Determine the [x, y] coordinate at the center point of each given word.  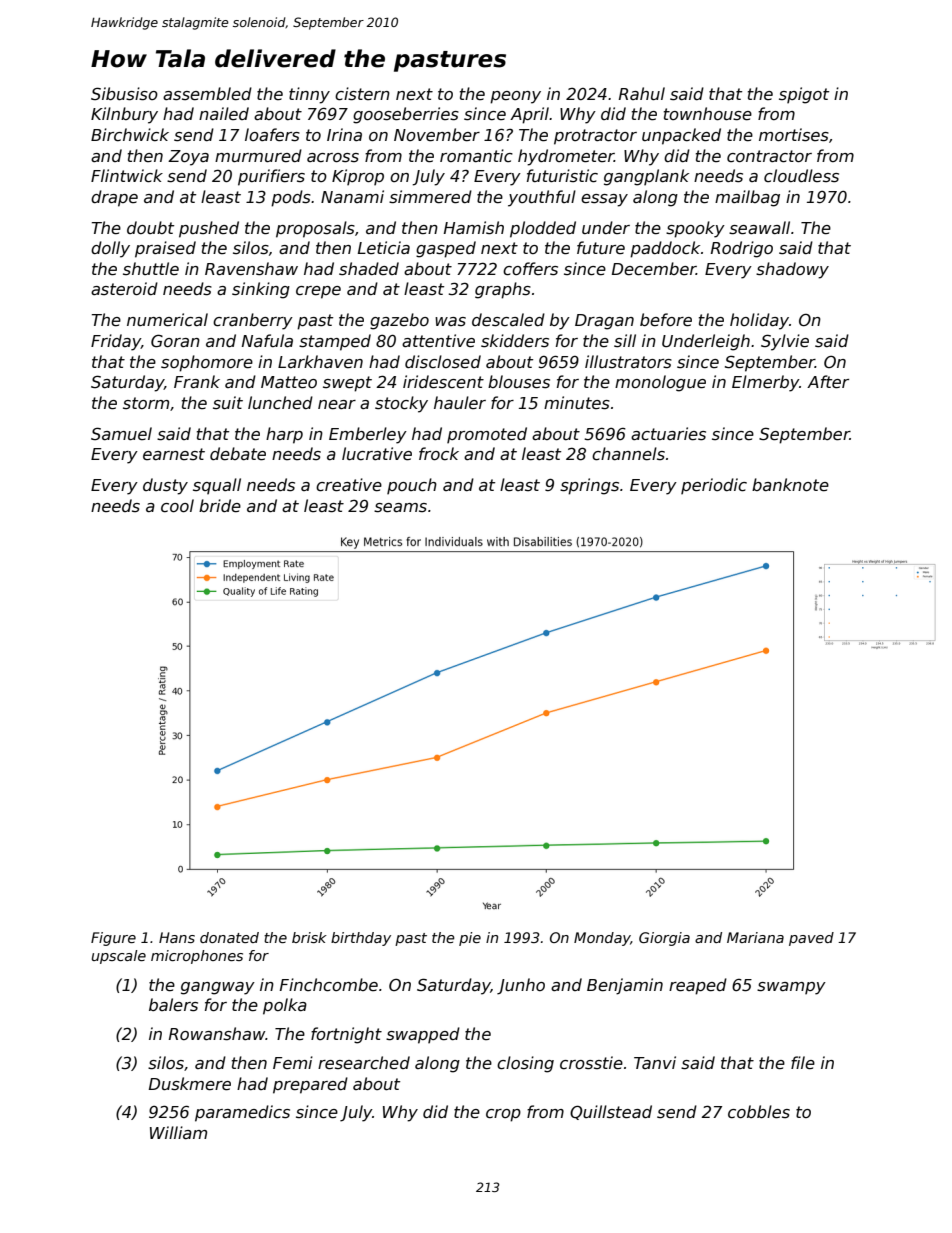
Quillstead [611, 1112]
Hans [177, 937]
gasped [446, 249]
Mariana [755, 937]
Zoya [188, 158]
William [178, 1132]
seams [400, 508]
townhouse [708, 114]
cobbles [759, 1112]
